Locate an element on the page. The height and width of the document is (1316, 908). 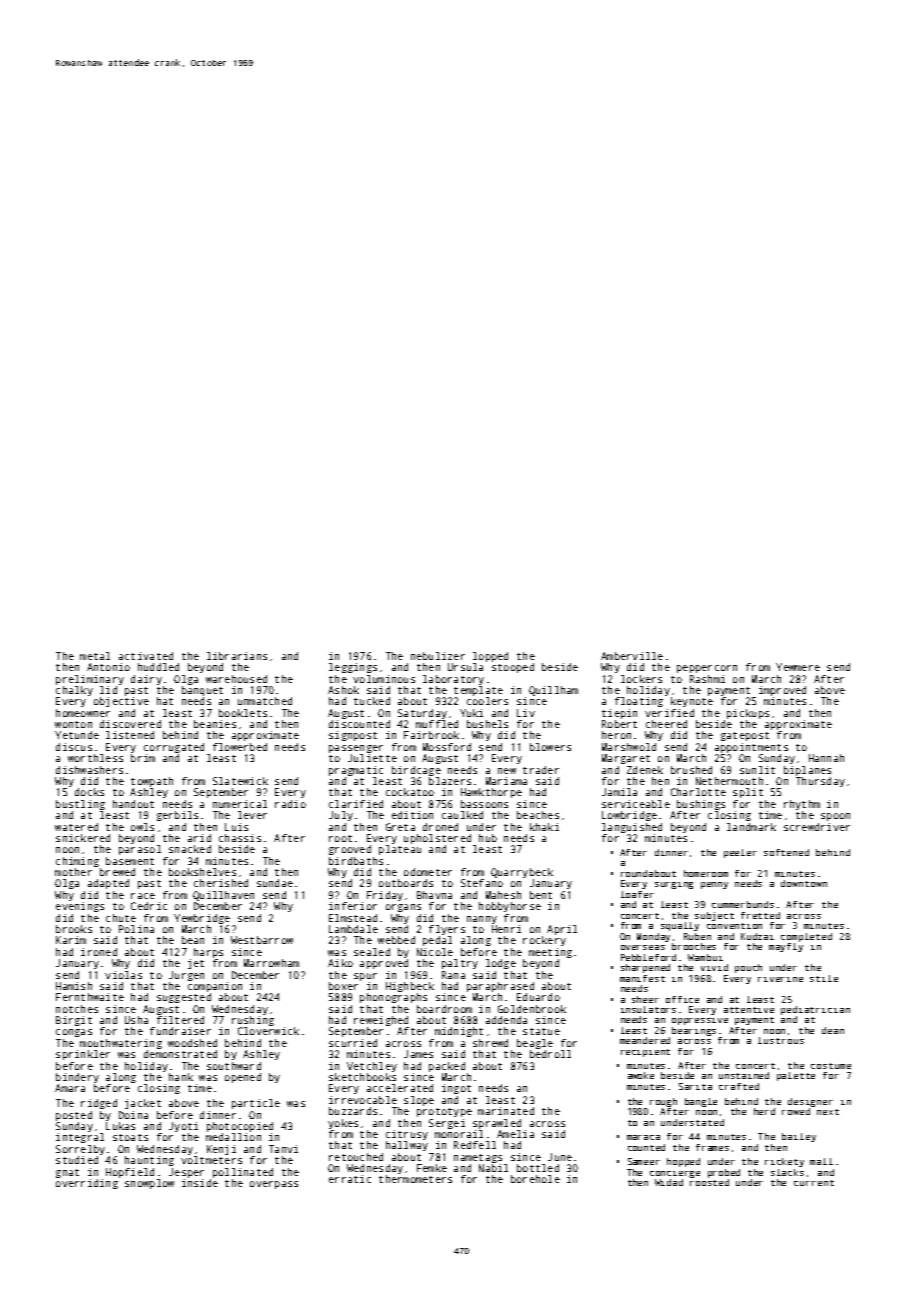
meeting is located at coordinates (550, 953).
